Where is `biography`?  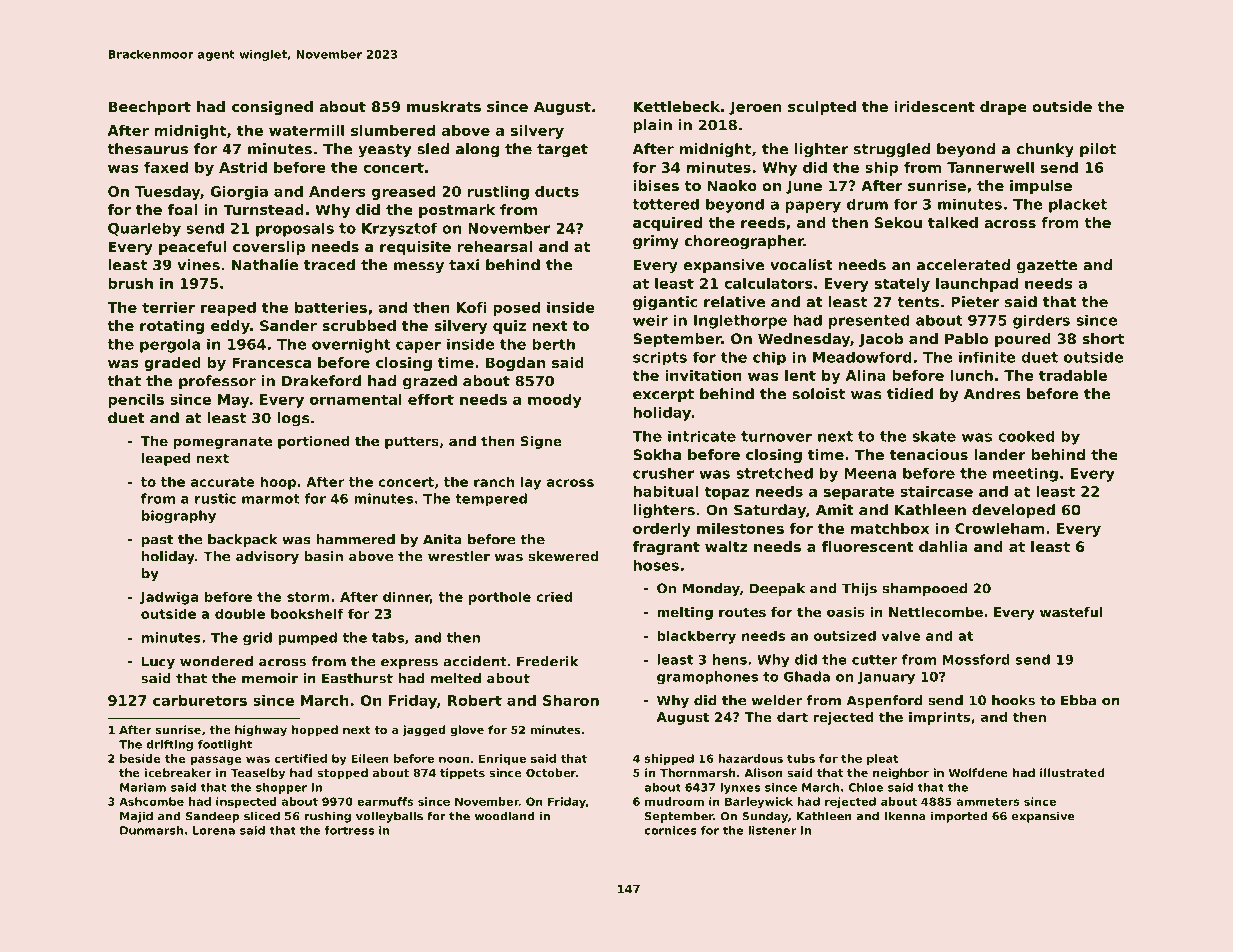
biography is located at coordinates (179, 517).
